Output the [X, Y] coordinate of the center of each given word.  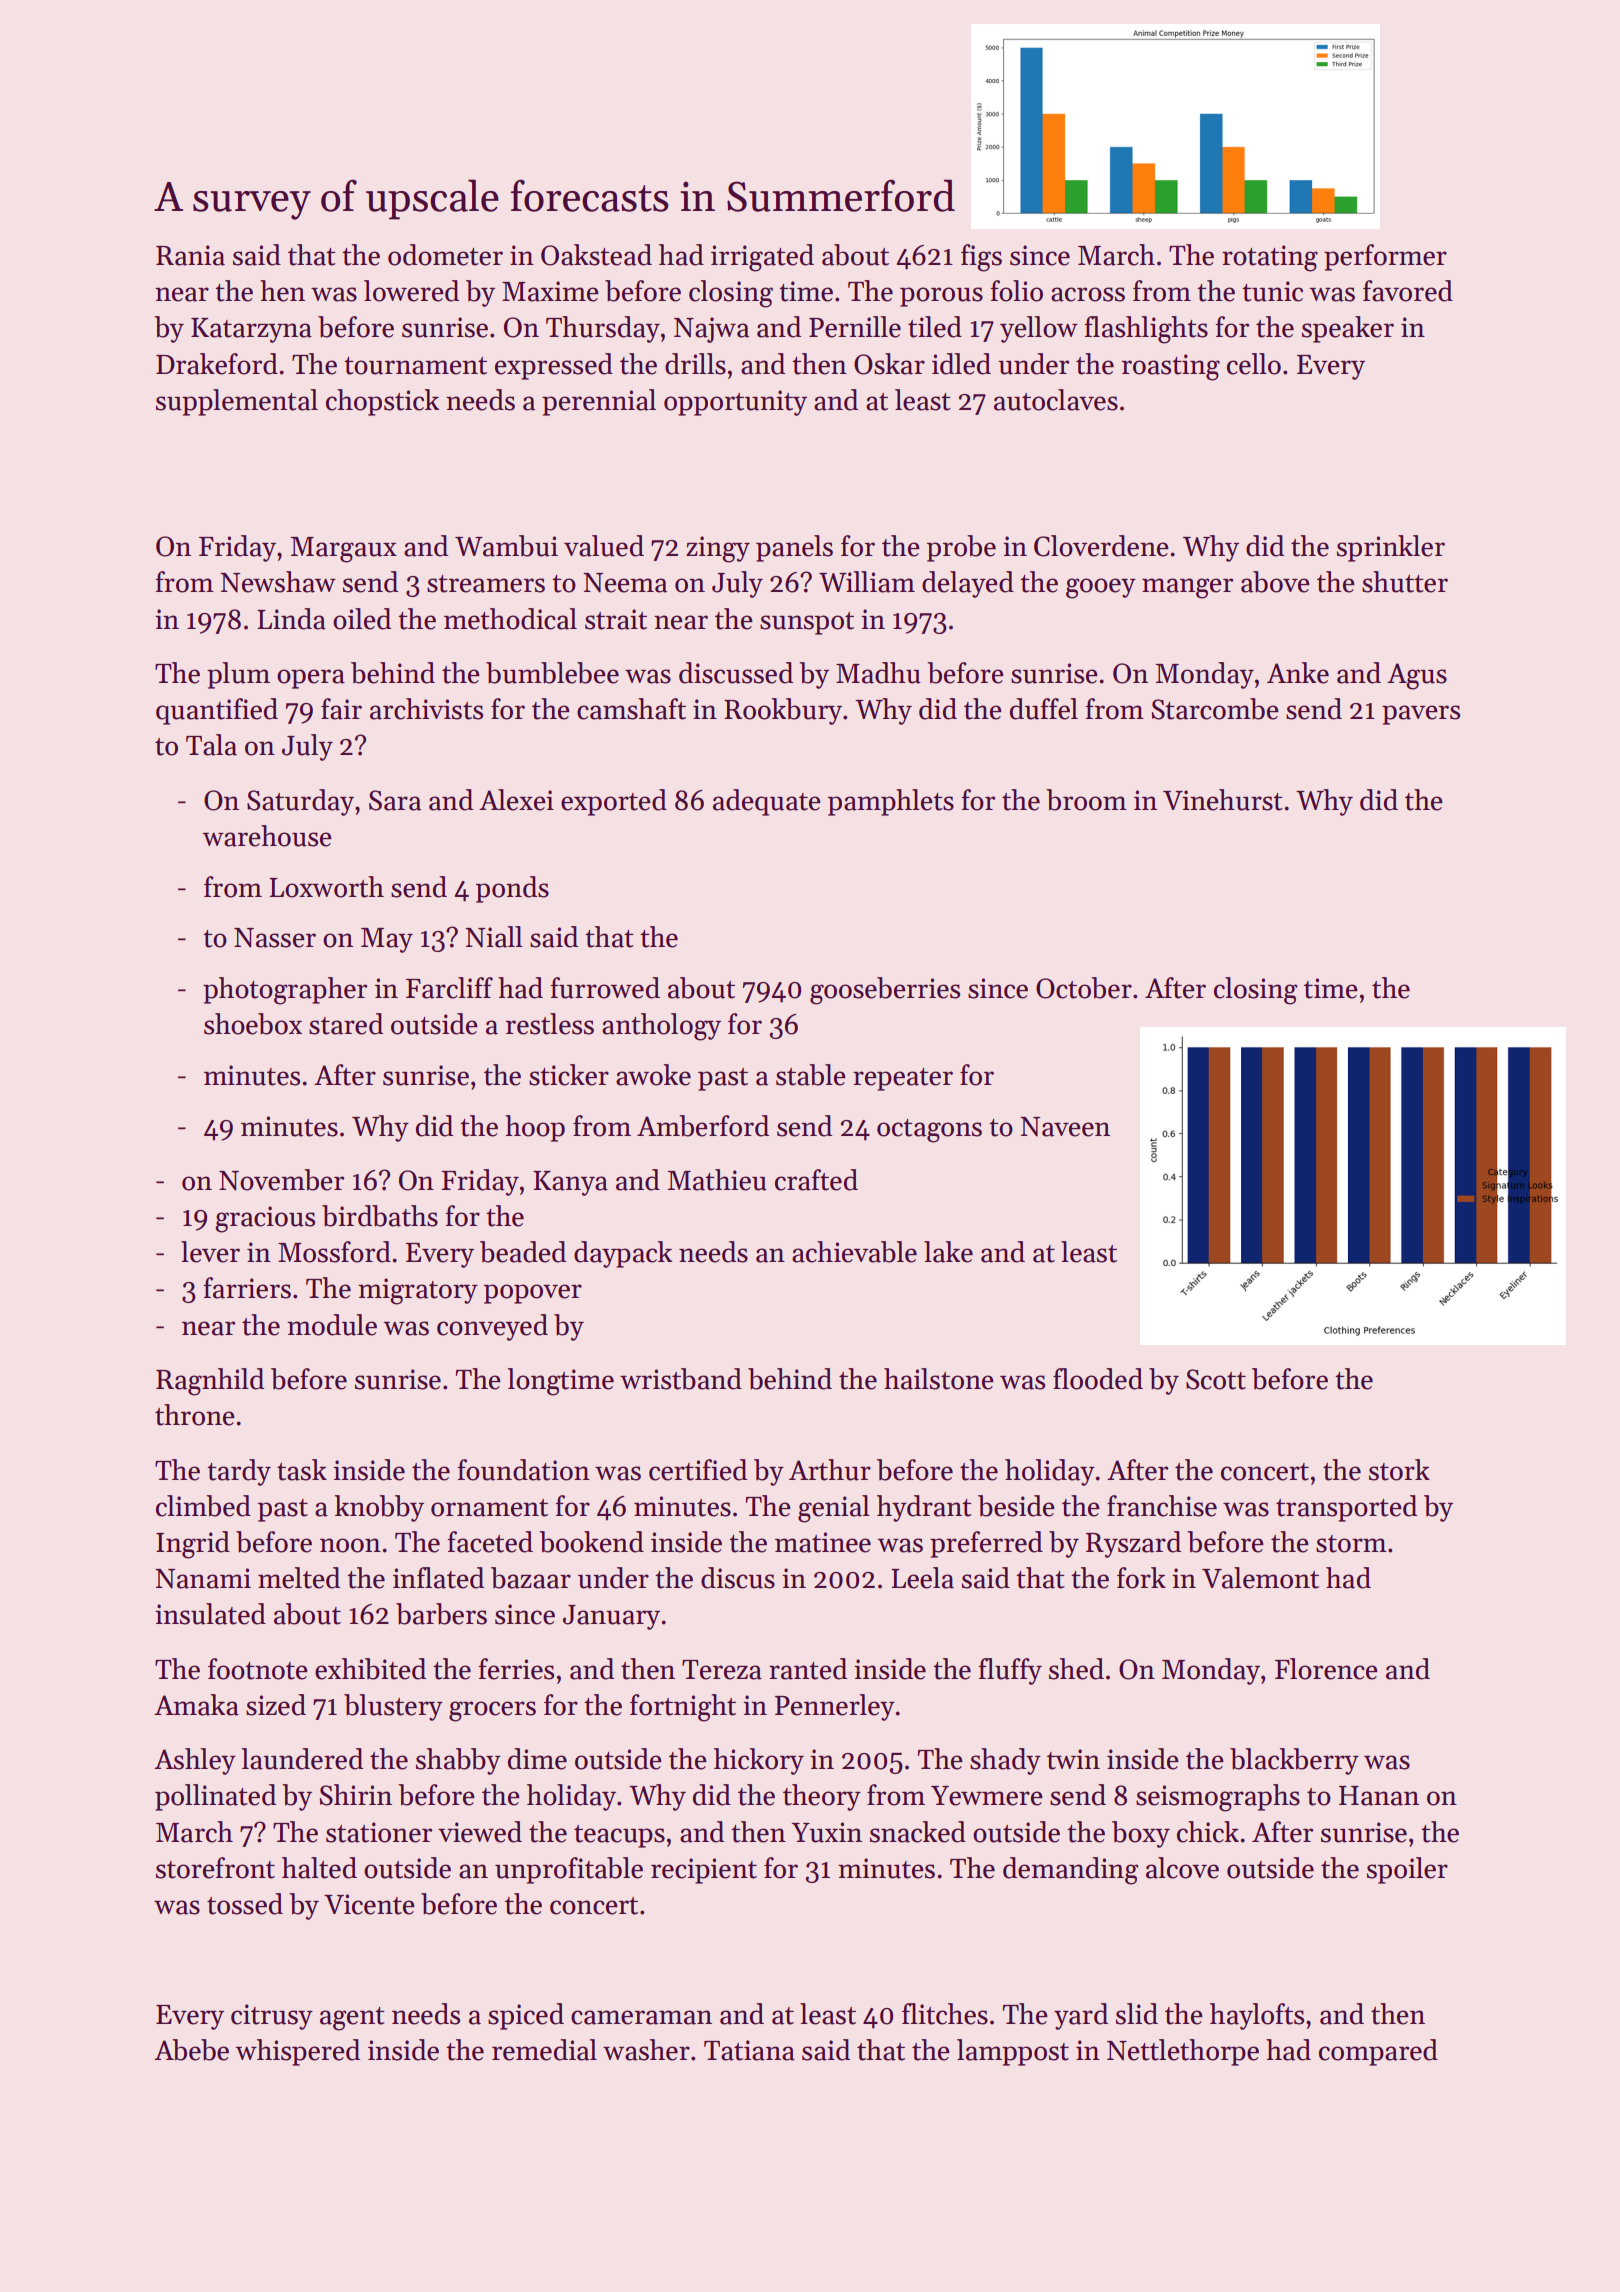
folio [1016, 291]
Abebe [191, 2050]
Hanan [1379, 1796]
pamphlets [891, 802]
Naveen [1065, 1127]
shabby [458, 1761]
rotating [1270, 258]
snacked [918, 1832]
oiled [362, 619]
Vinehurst [1223, 800]
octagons [929, 1131]
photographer [285, 991]
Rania [190, 255]
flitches [945, 2014]
